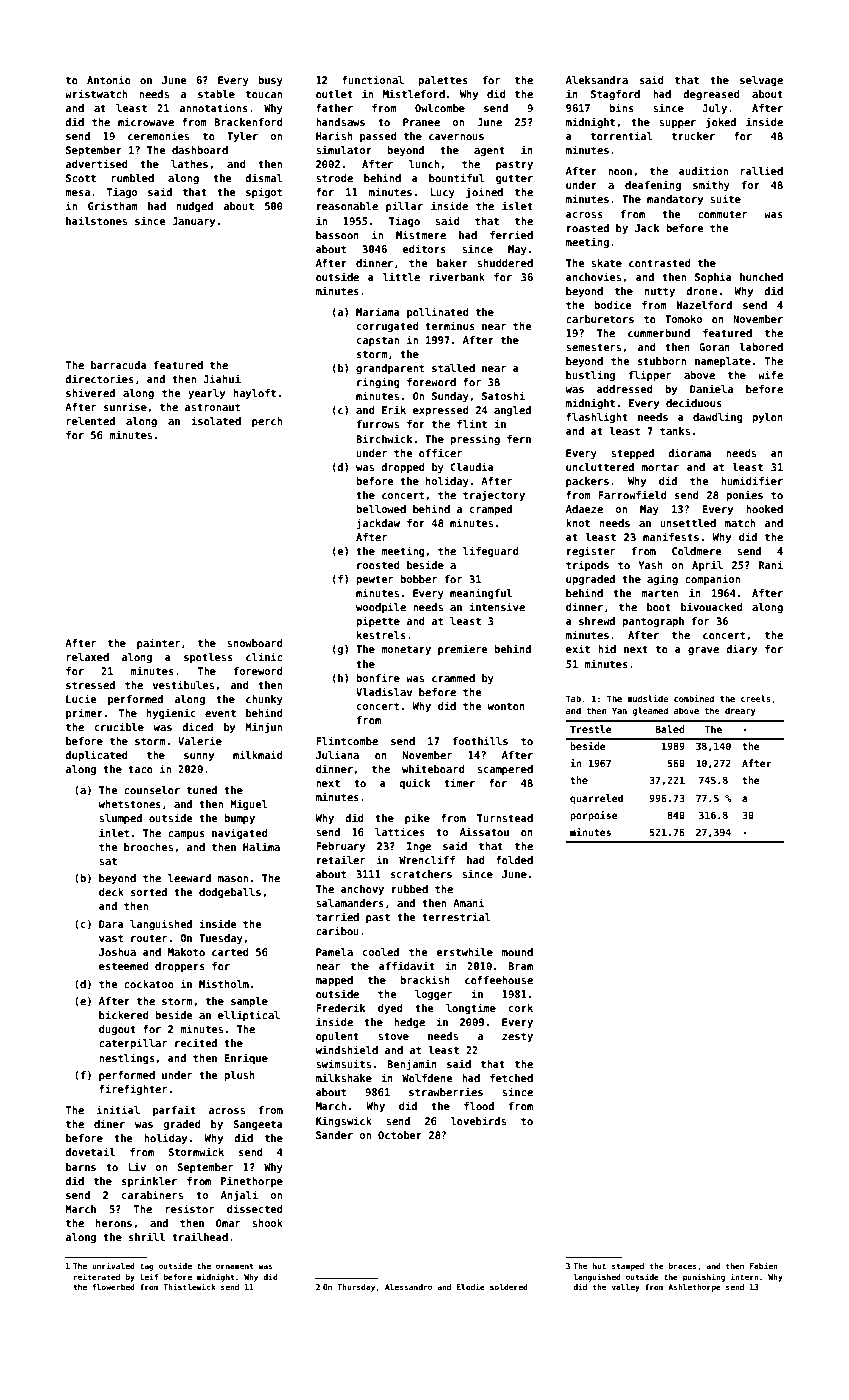 The width and height of the page is (849, 1400). Describe the element at coordinates (740, 711) in the page. I see `dreary` at that location.
